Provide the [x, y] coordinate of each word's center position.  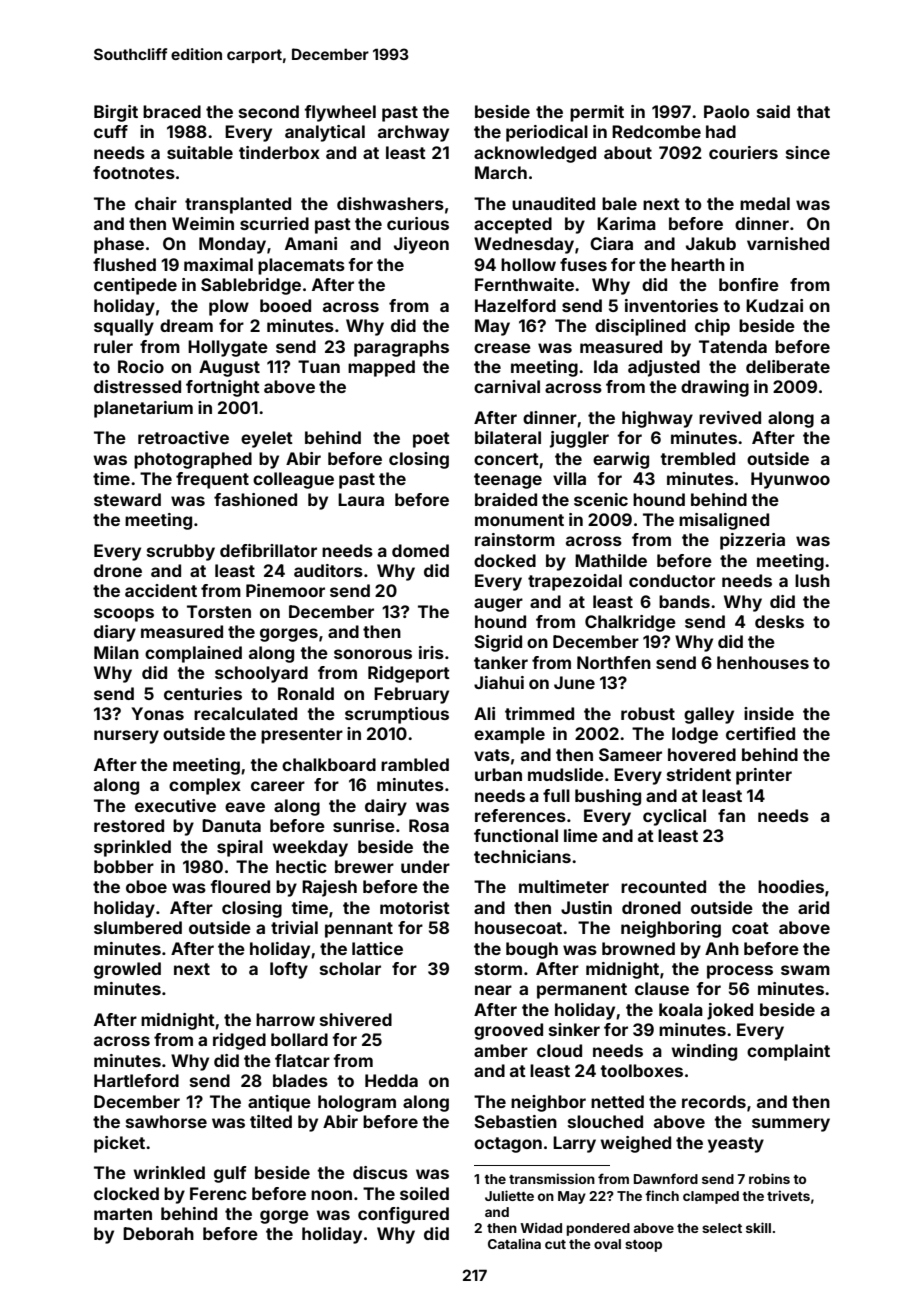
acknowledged [535, 154]
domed [420, 550]
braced [172, 111]
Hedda [391, 1080]
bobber [124, 866]
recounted [663, 886]
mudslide [566, 774]
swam [805, 970]
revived [730, 417]
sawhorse [166, 1121]
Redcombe [656, 131]
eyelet [267, 439]
